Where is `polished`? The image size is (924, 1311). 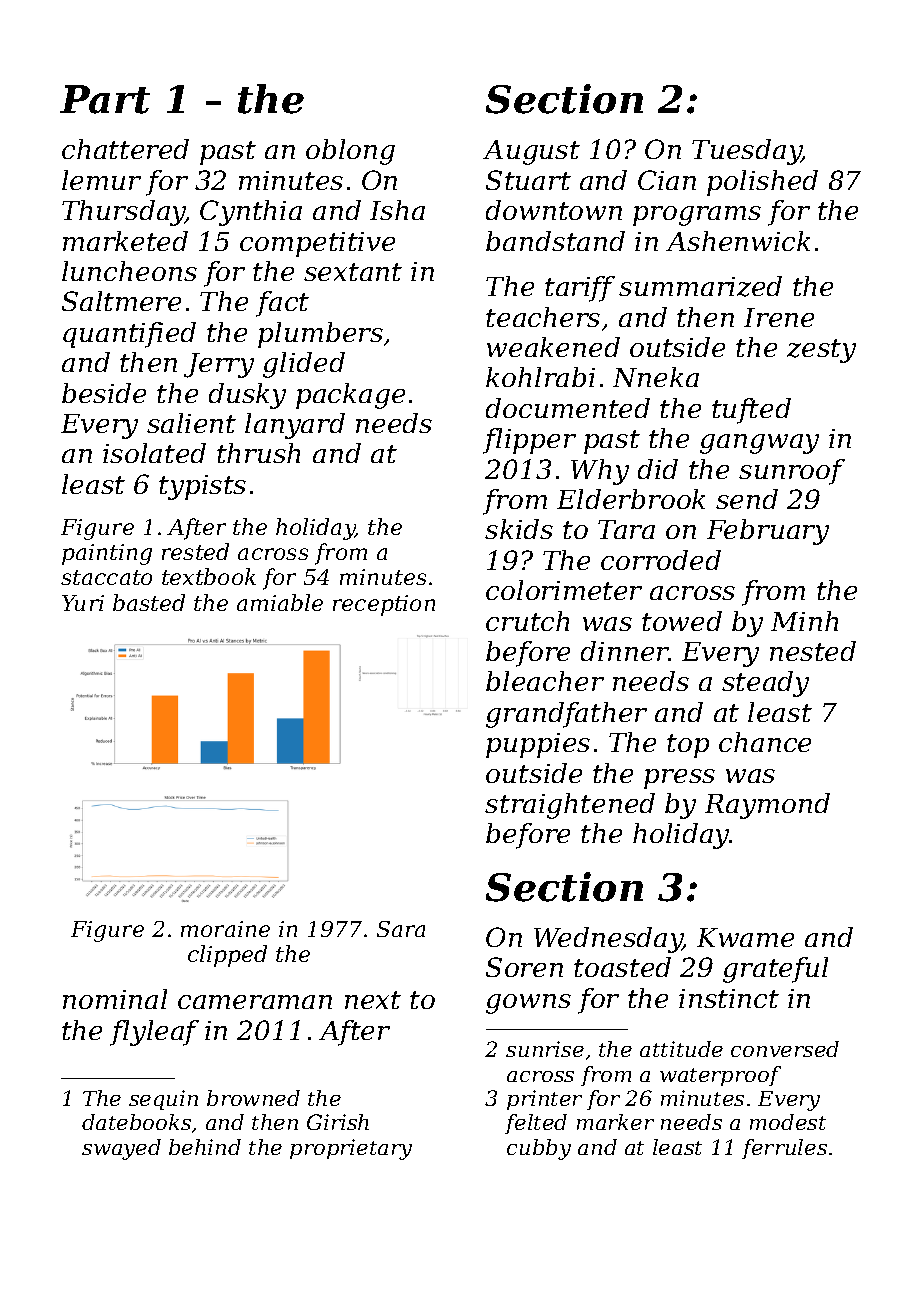
polished is located at coordinates (762, 183).
